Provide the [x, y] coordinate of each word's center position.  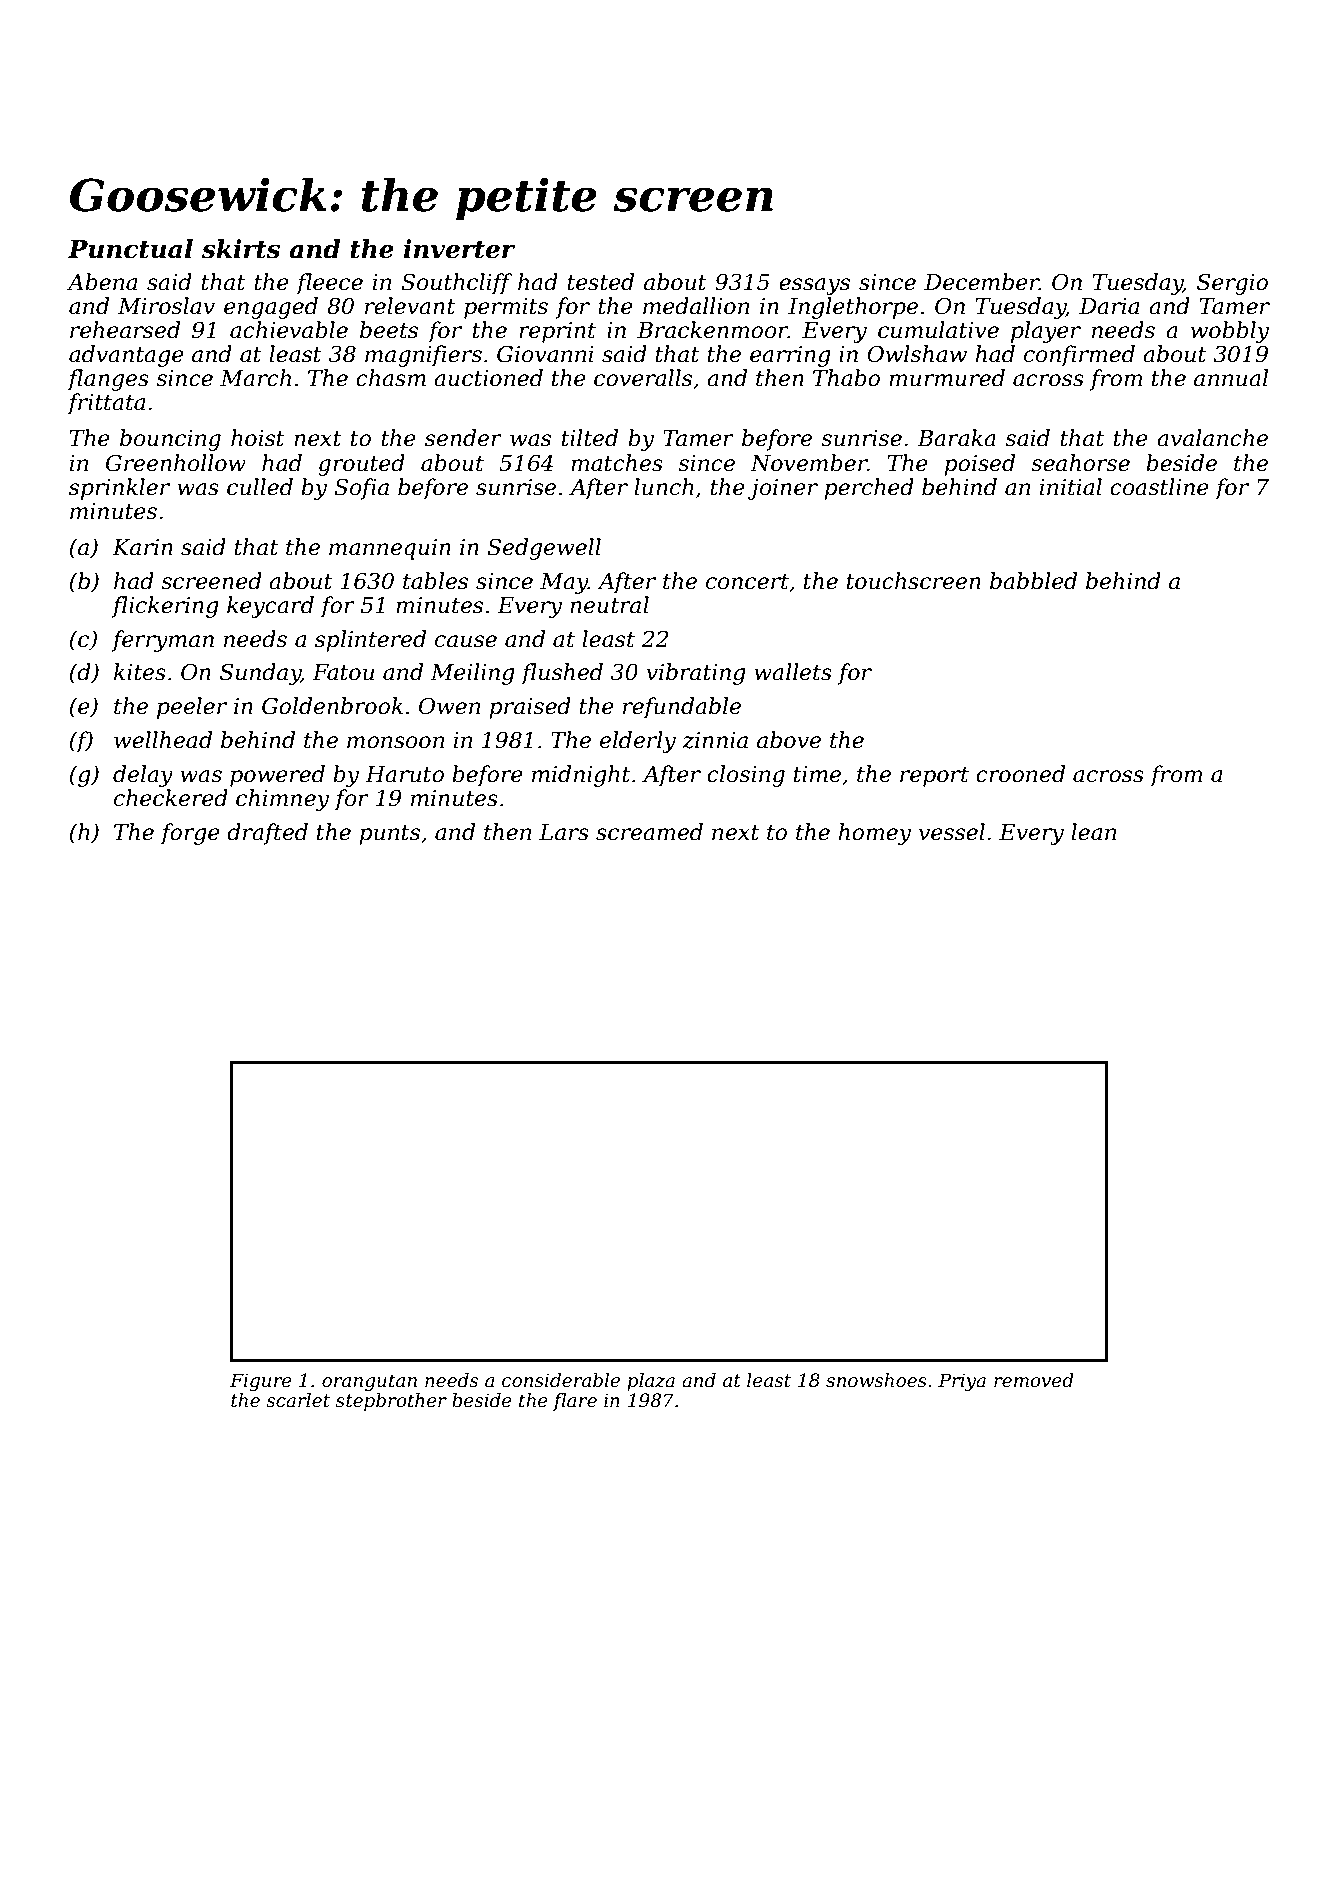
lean [1093, 832]
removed [1034, 1380]
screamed [649, 832]
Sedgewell [544, 549]
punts [389, 835]
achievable [289, 330]
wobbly [1230, 332]
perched [869, 489]
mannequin [390, 549]
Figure [261, 1382]
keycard [270, 607]
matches [617, 463]
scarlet [298, 1400]
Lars [564, 832]
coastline [1159, 487]
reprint [557, 332]
